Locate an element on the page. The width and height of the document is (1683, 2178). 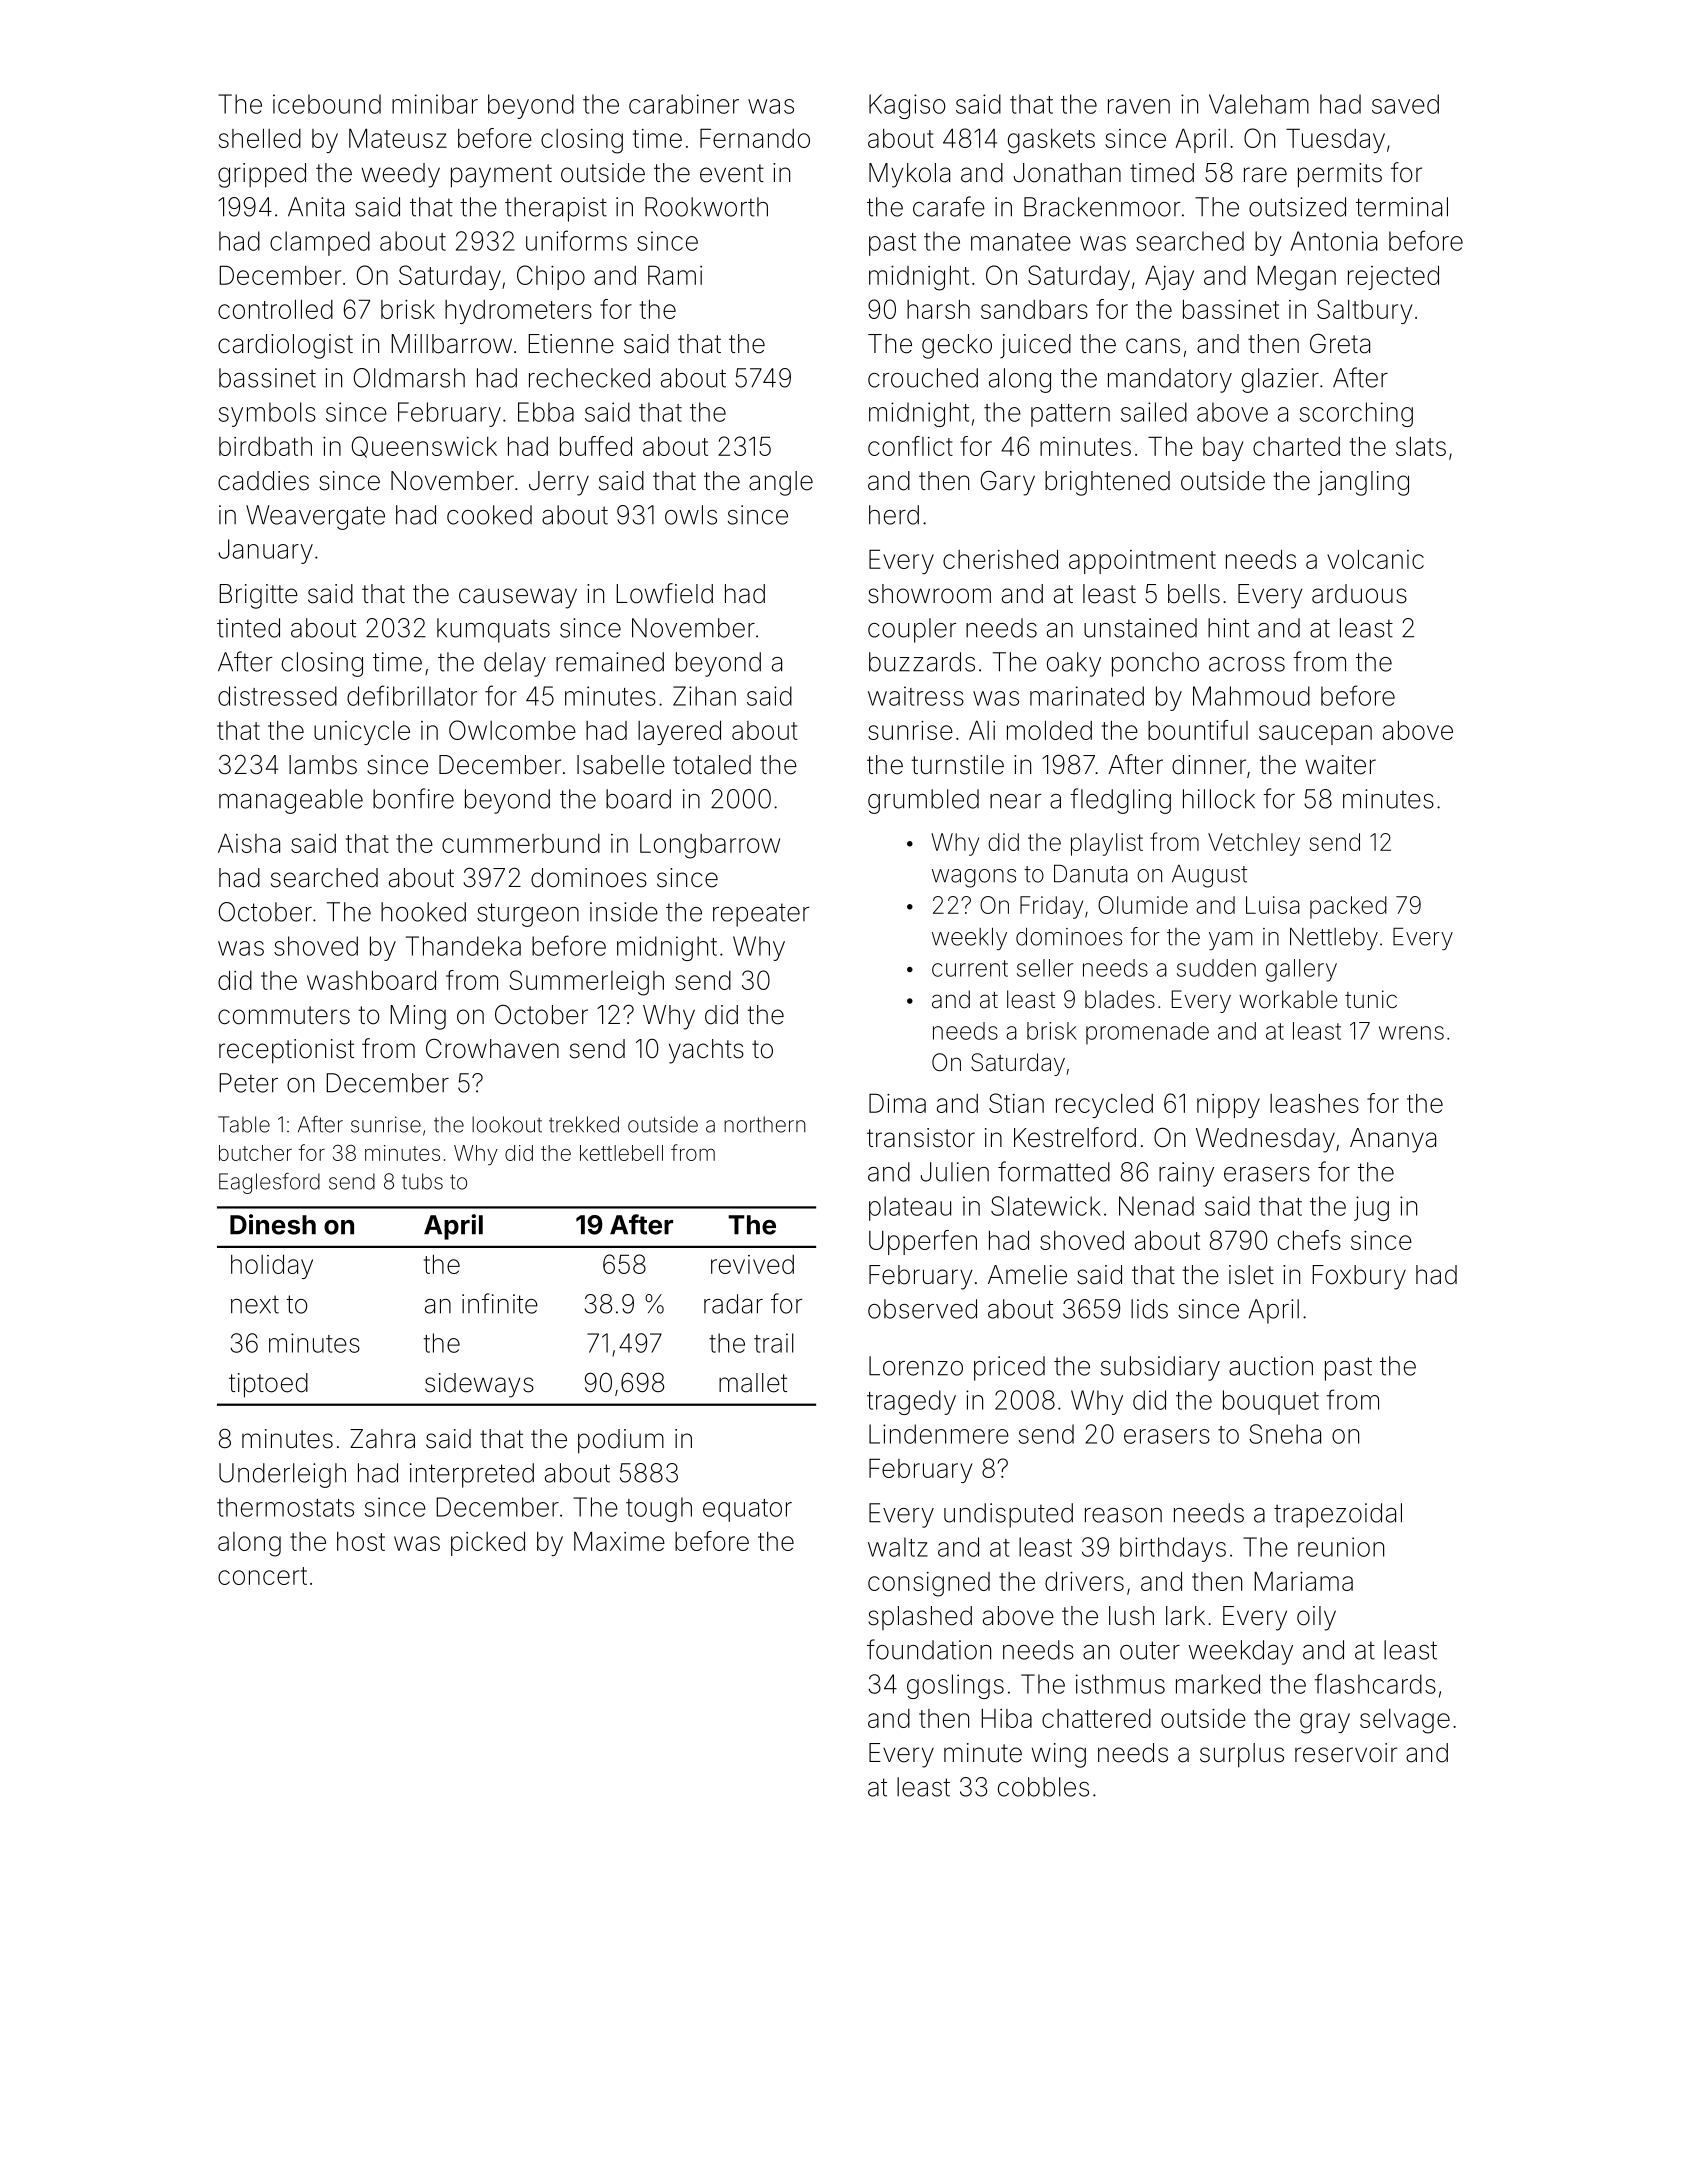
payment is located at coordinates (501, 176).
